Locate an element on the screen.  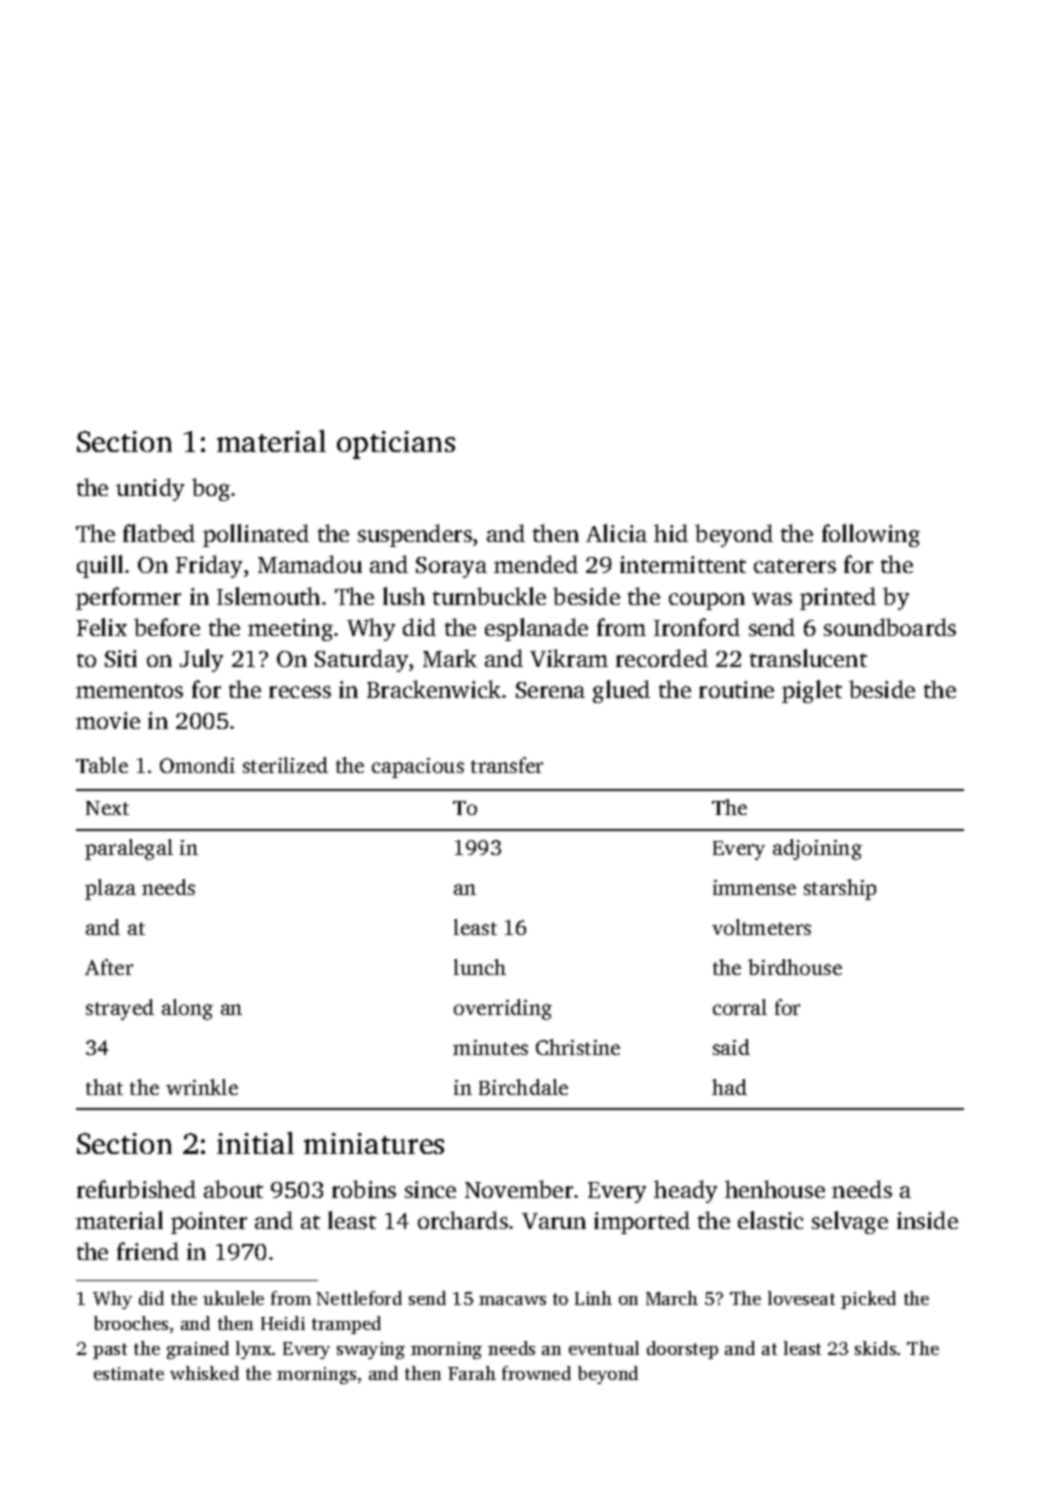
esplanade is located at coordinates (536, 629).
